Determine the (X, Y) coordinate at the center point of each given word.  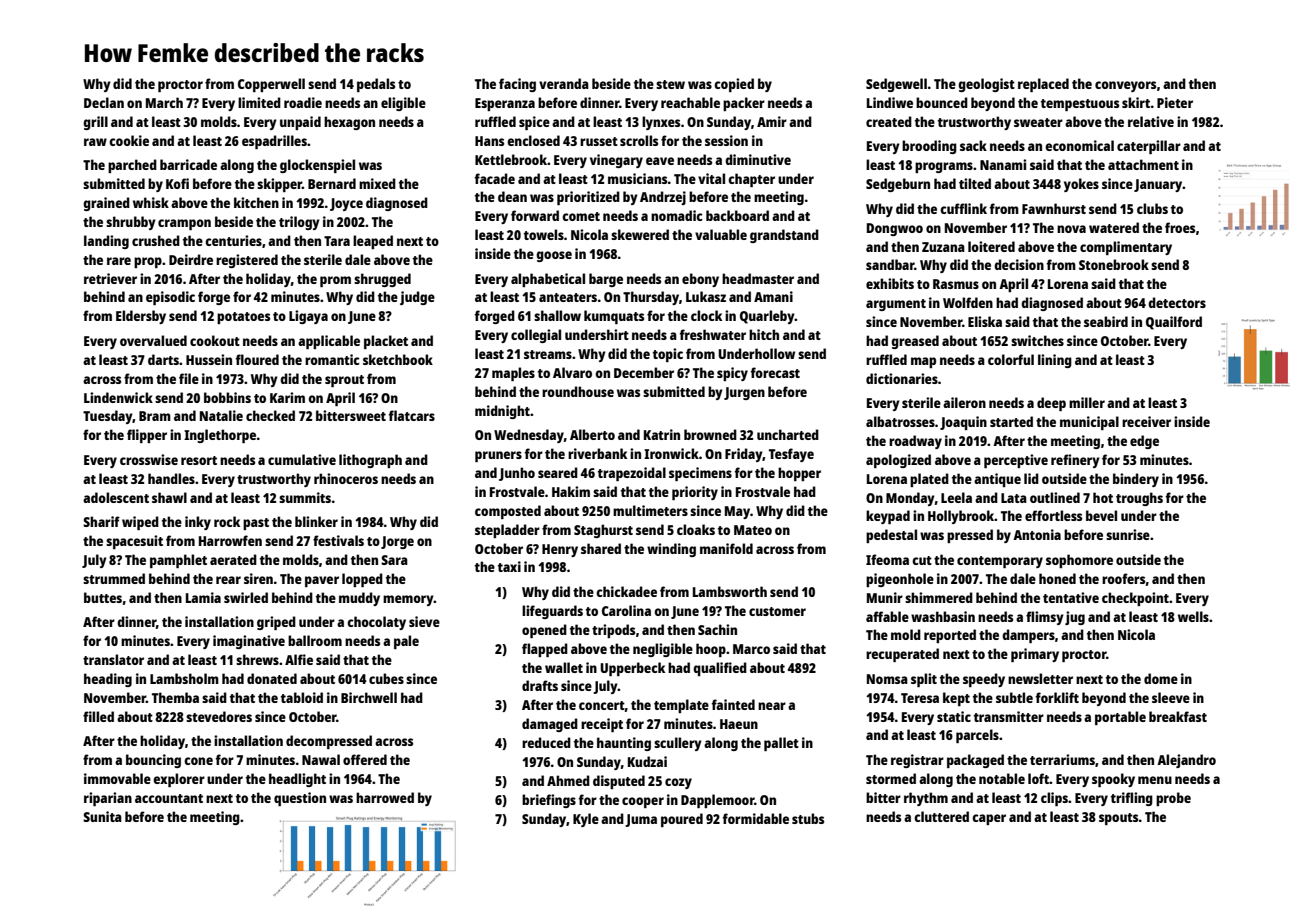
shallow (557, 315)
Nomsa (887, 679)
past (256, 524)
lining (1055, 361)
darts (163, 359)
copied (734, 85)
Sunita (102, 816)
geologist (986, 85)
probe (1173, 799)
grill (95, 123)
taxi (509, 566)
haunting (624, 744)
